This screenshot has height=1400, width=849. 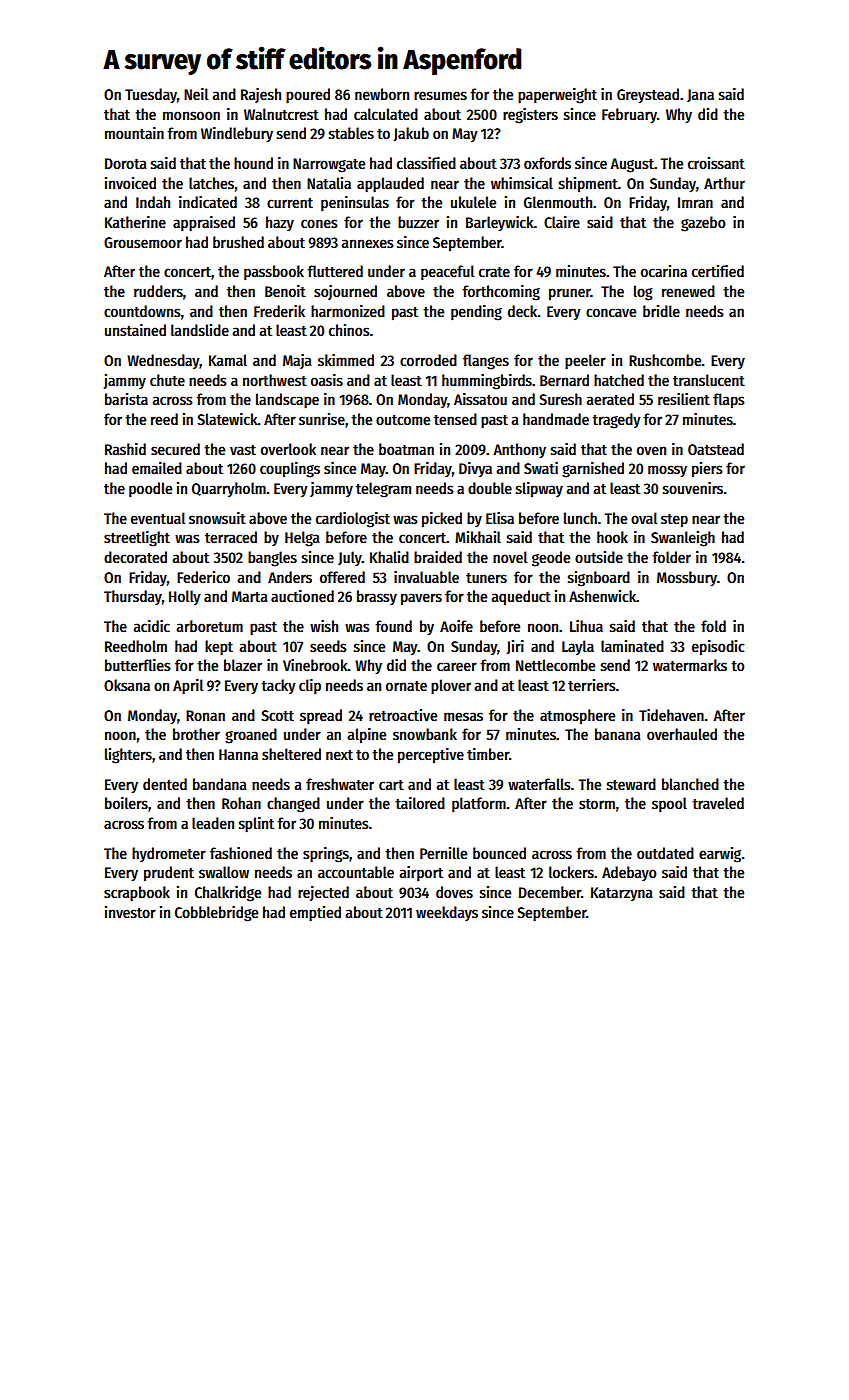 What do you see at coordinates (684, 399) in the screenshot?
I see `resilient` at bounding box center [684, 399].
